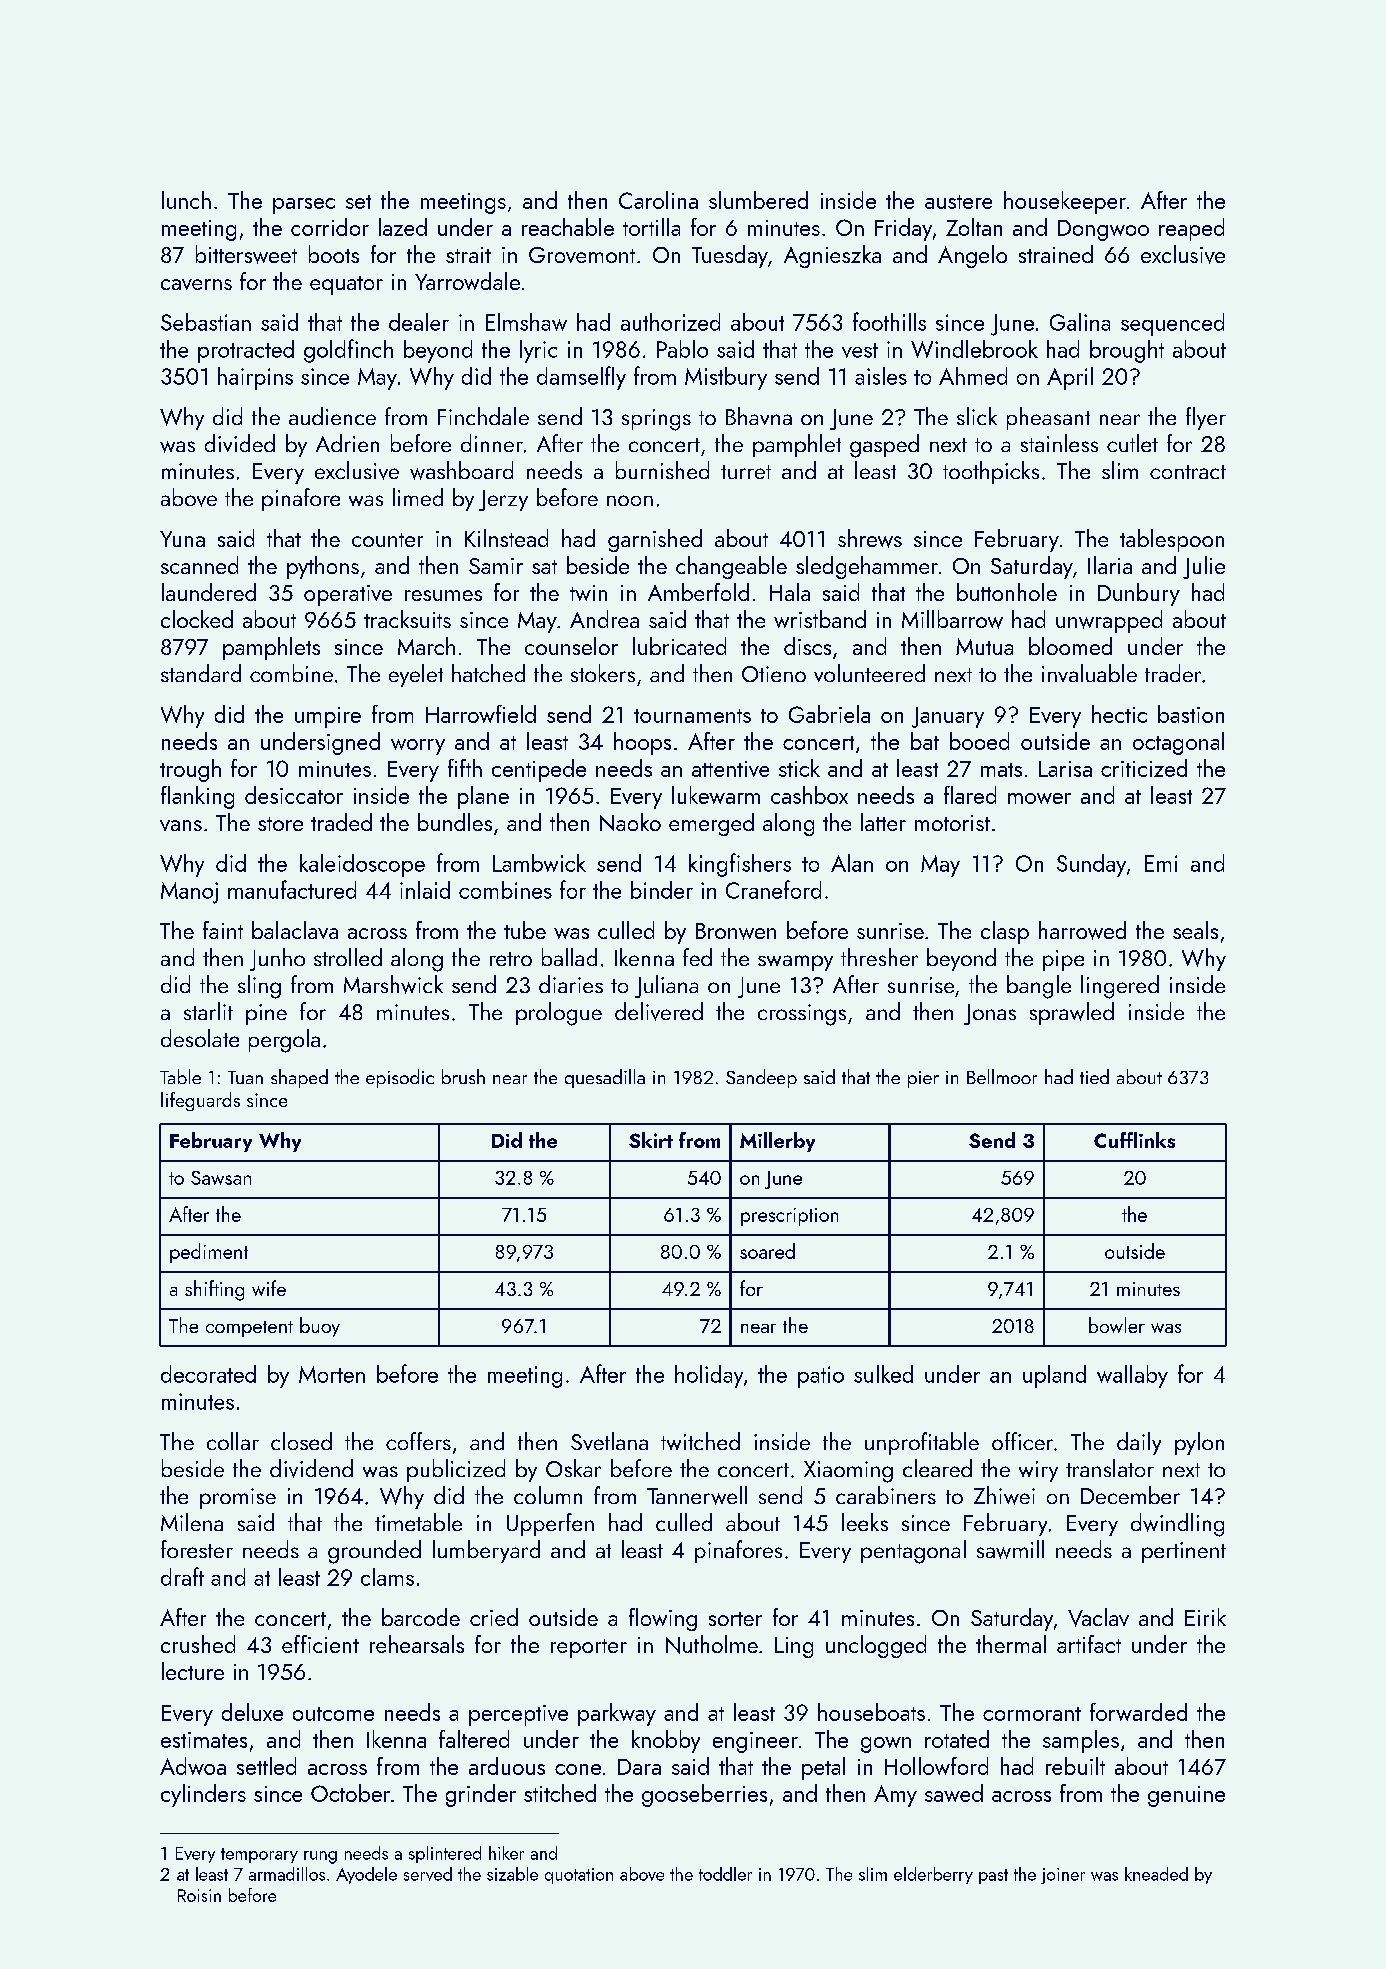 This screenshot has height=1969, width=1386. What do you see at coordinates (304, 206) in the screenshot?
I see `parsec` at bounding box center [304, 206].
